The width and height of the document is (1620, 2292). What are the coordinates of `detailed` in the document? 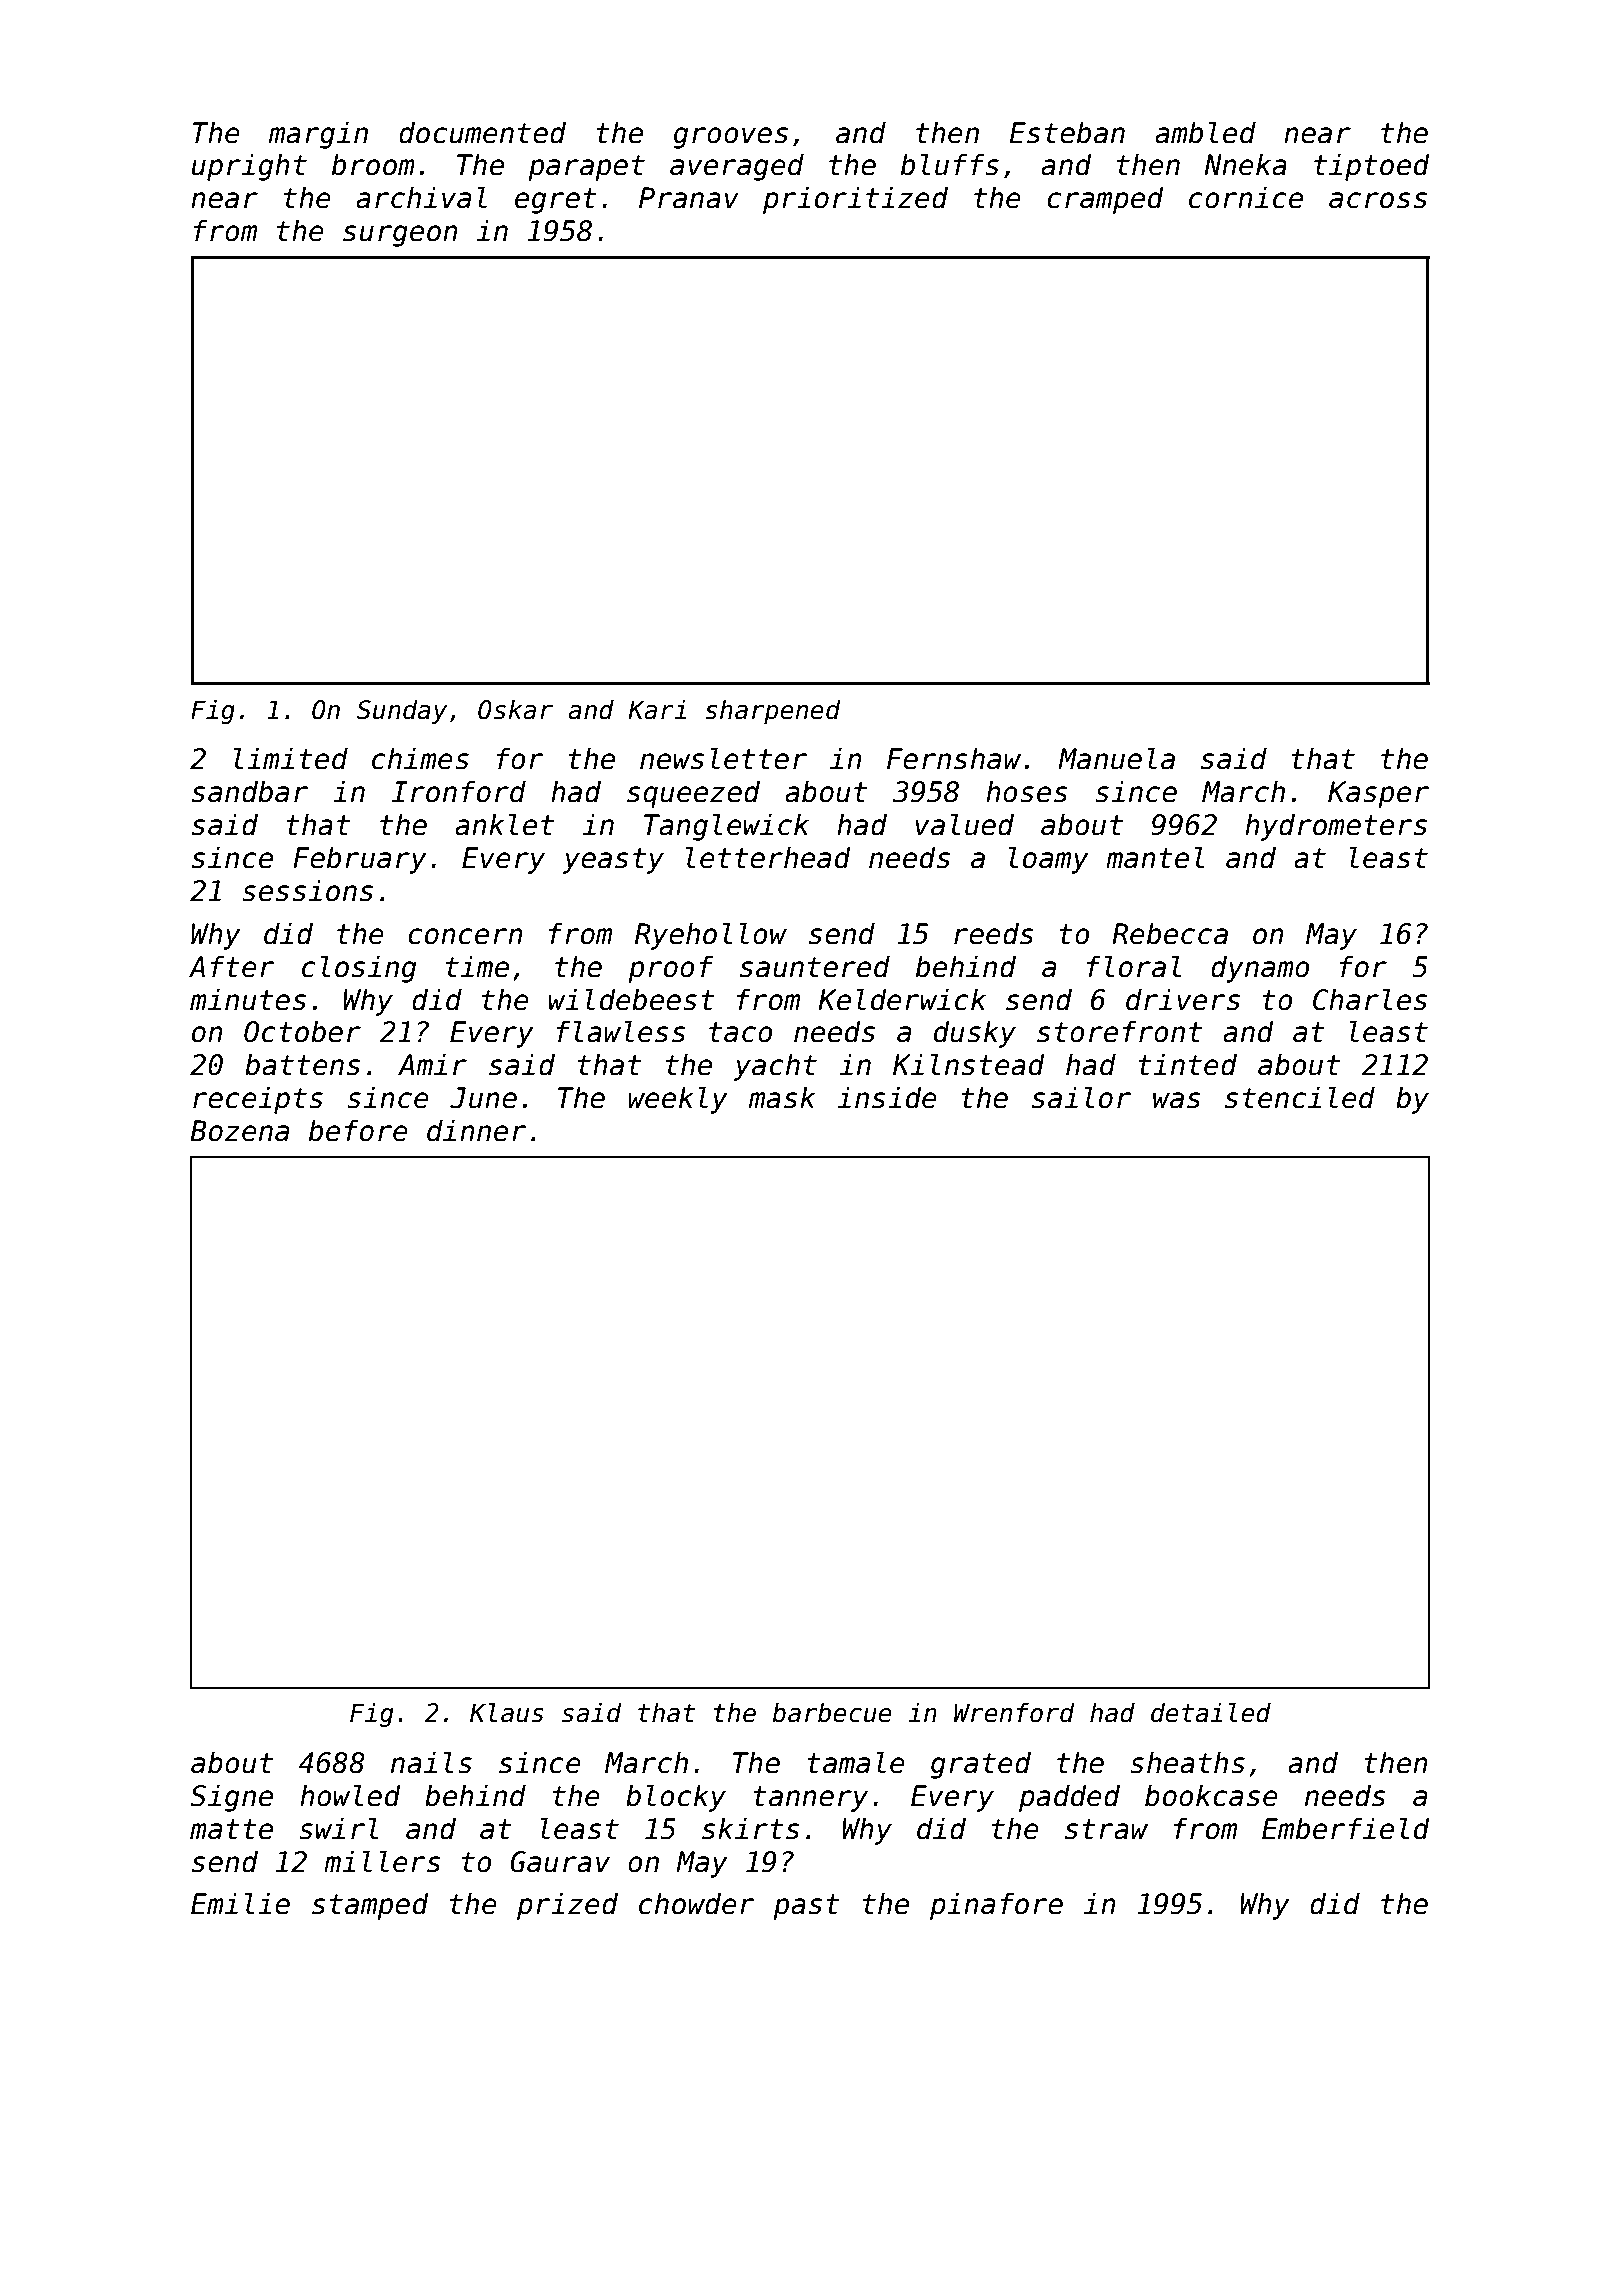 It's located at (1211, 1712).
